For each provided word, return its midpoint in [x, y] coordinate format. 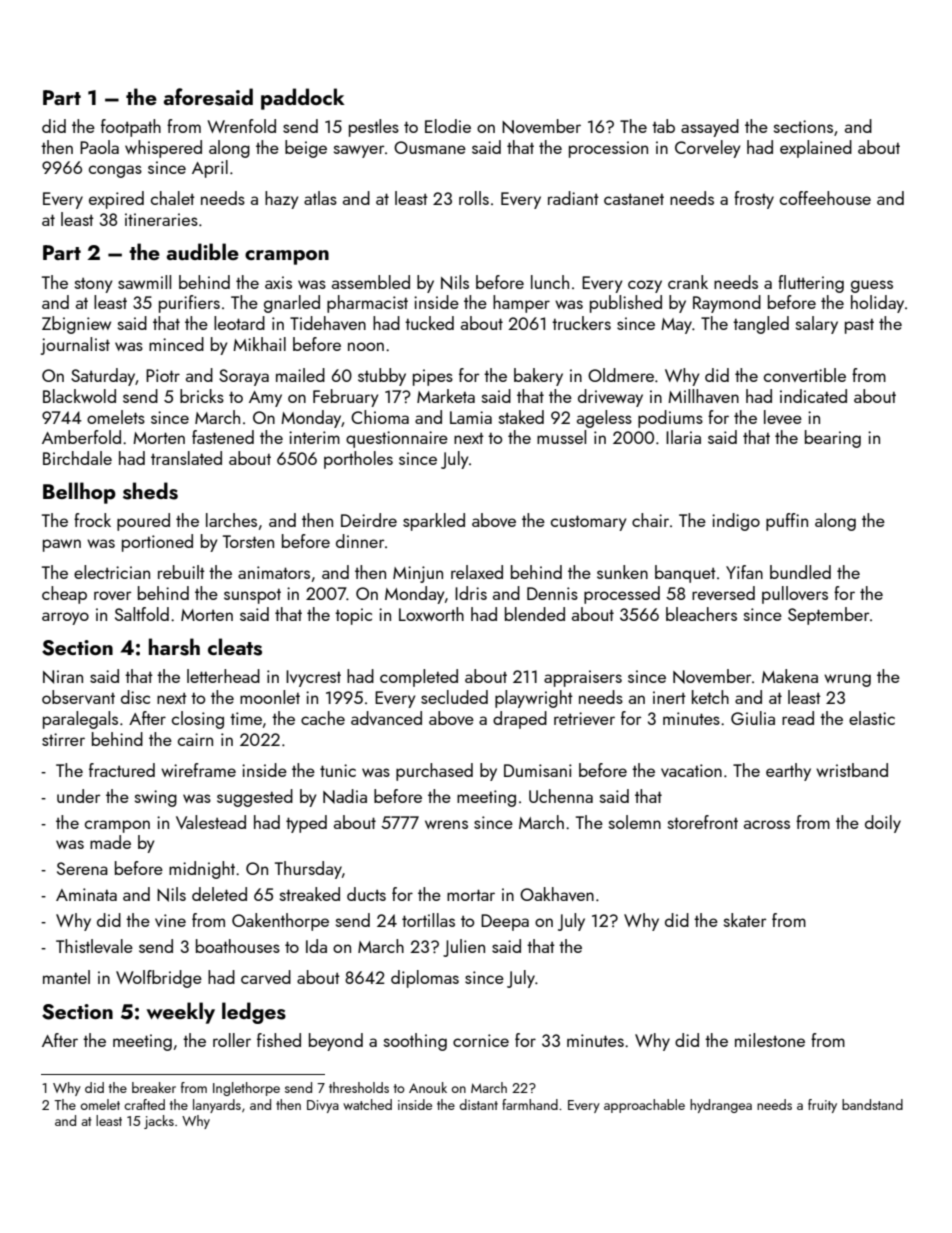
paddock [303, 99]
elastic [872, 718]
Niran [63, 677]
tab [663, 126]
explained [816, 149]
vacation [691, 770]
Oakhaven [557, 894]
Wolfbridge [159, 979]
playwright [534, 699]
